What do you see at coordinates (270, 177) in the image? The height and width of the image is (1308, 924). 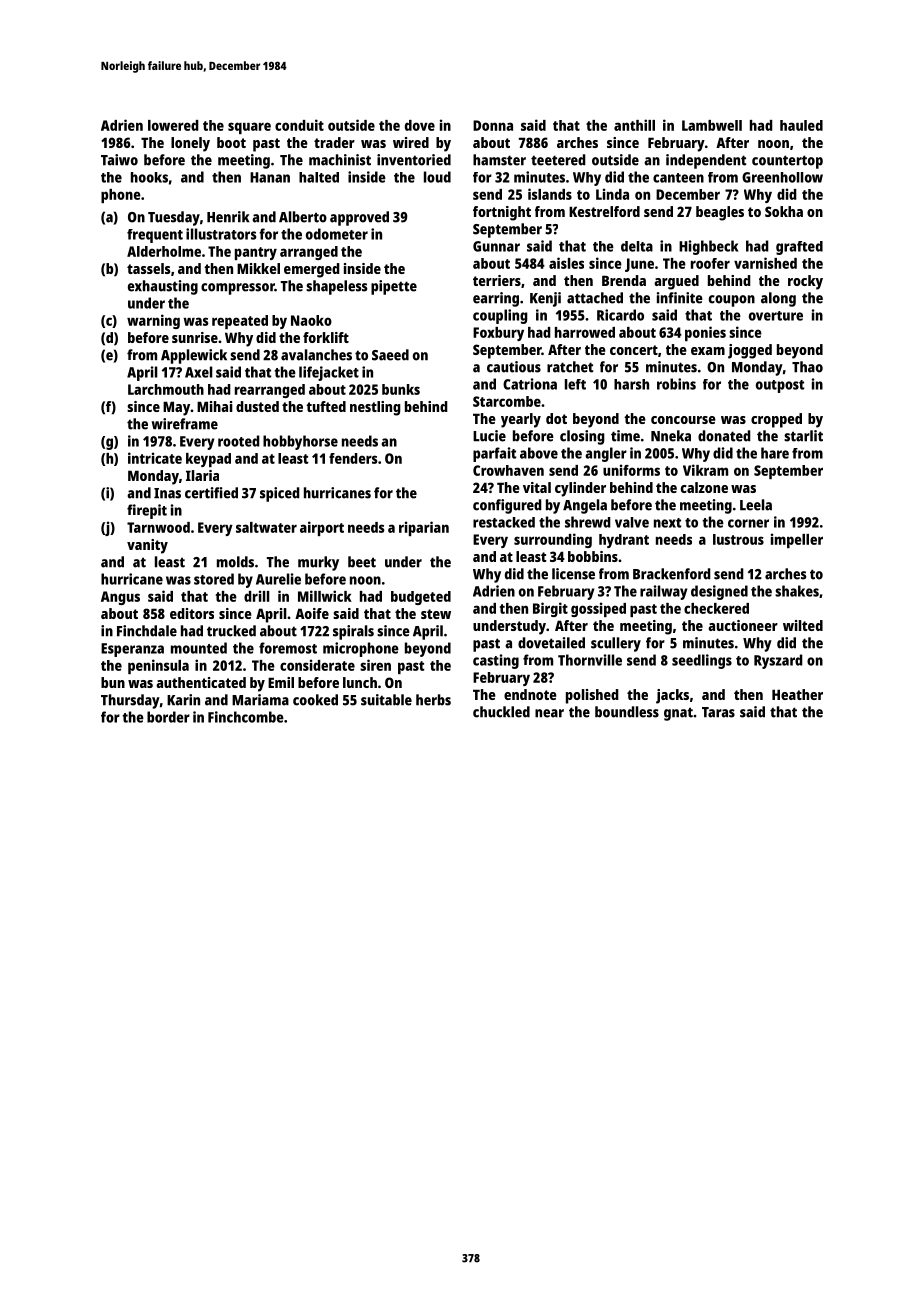 I see `Hanan` at bounding box center [270, 177].
